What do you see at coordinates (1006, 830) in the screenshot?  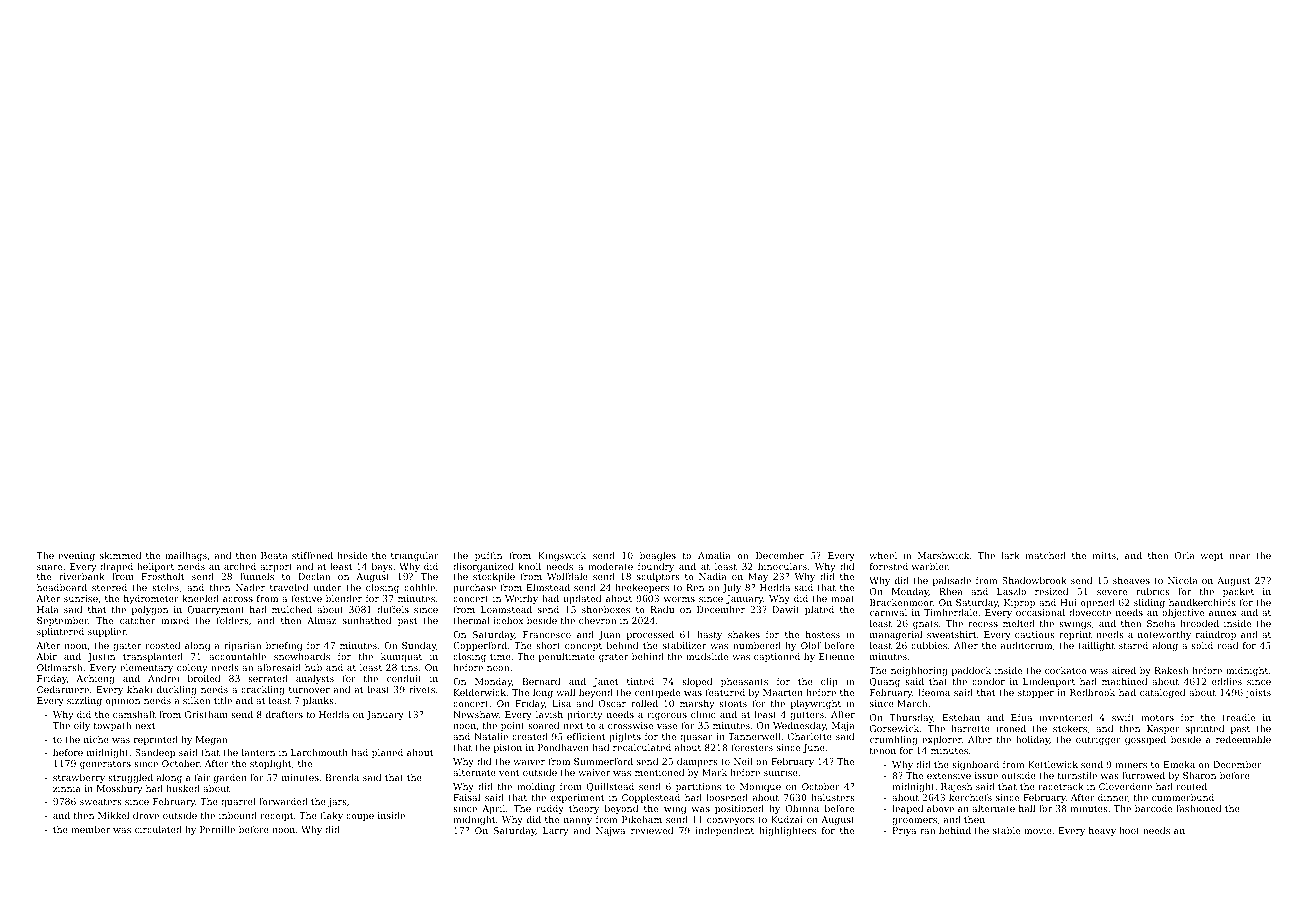 I see `stable` at bounding box center [1006, 830].
